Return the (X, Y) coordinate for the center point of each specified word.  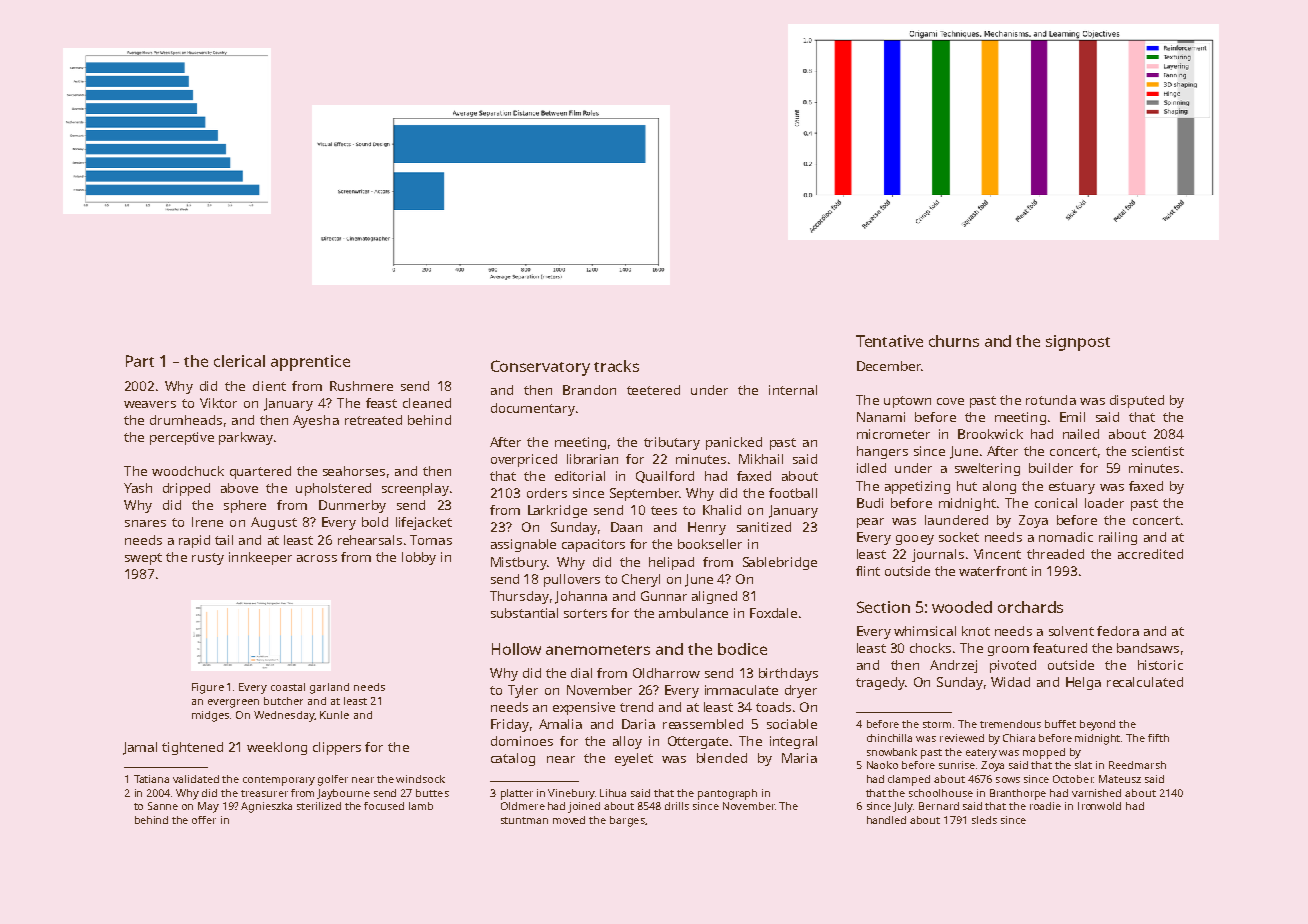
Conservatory (540, 368)
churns (954, 341)
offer (204, 820)
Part (140, 361)
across (317, 558)
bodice (742, 649)
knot (976, 631)
